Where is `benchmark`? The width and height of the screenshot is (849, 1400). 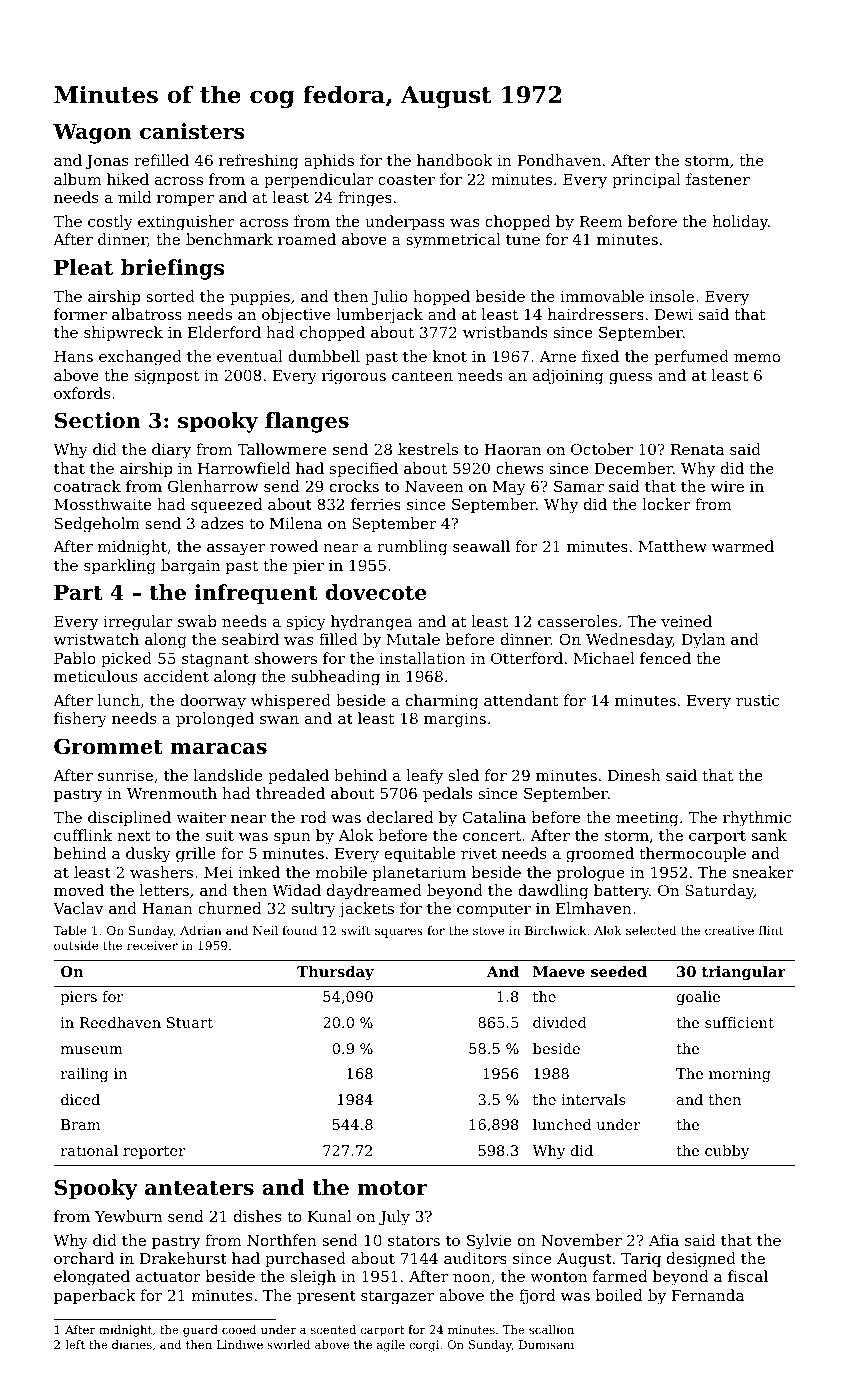
benchmark is located at coordinates (229, 239).
